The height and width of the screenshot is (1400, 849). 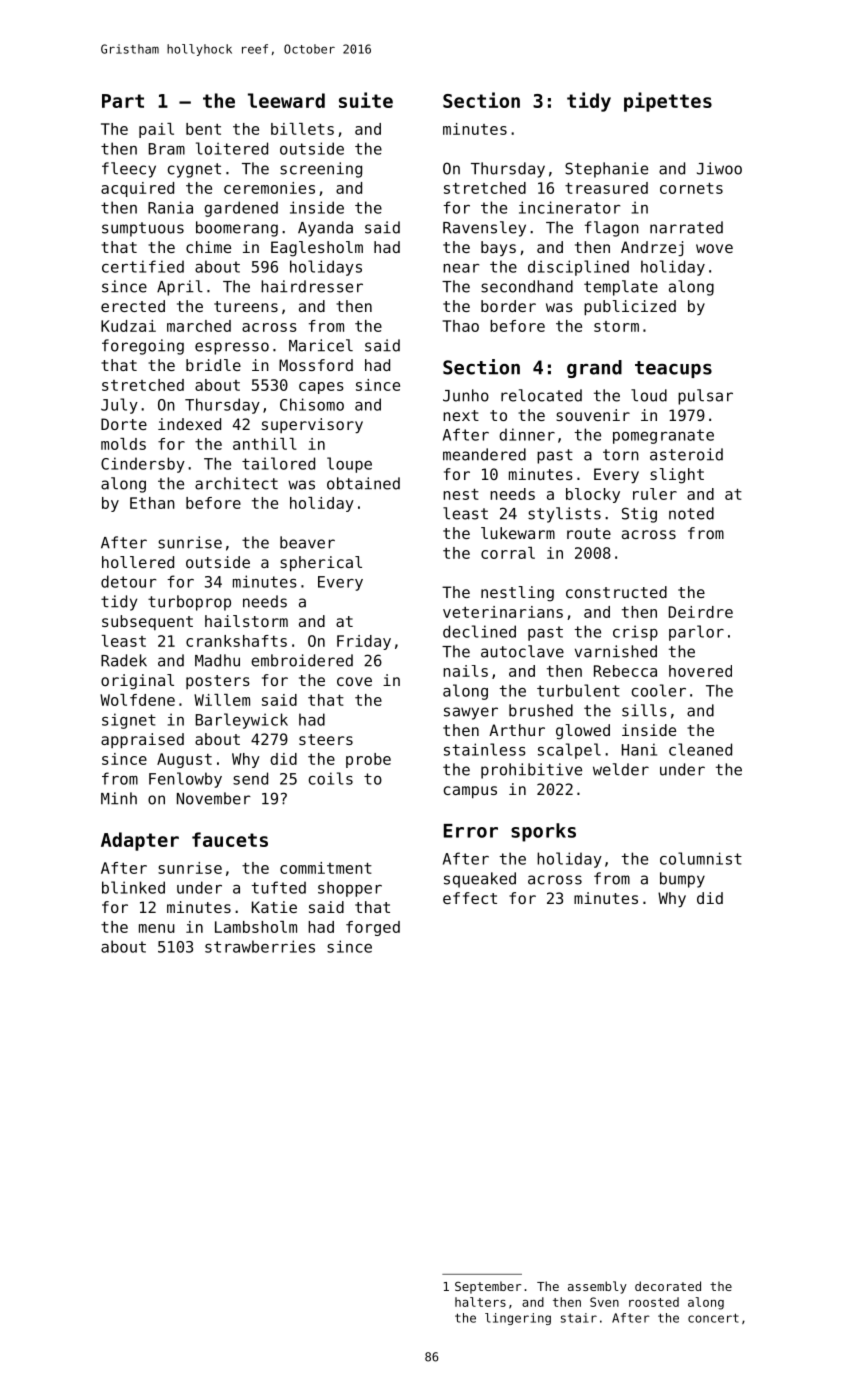 I want to click on stair, so click(x=579, y=1318).
